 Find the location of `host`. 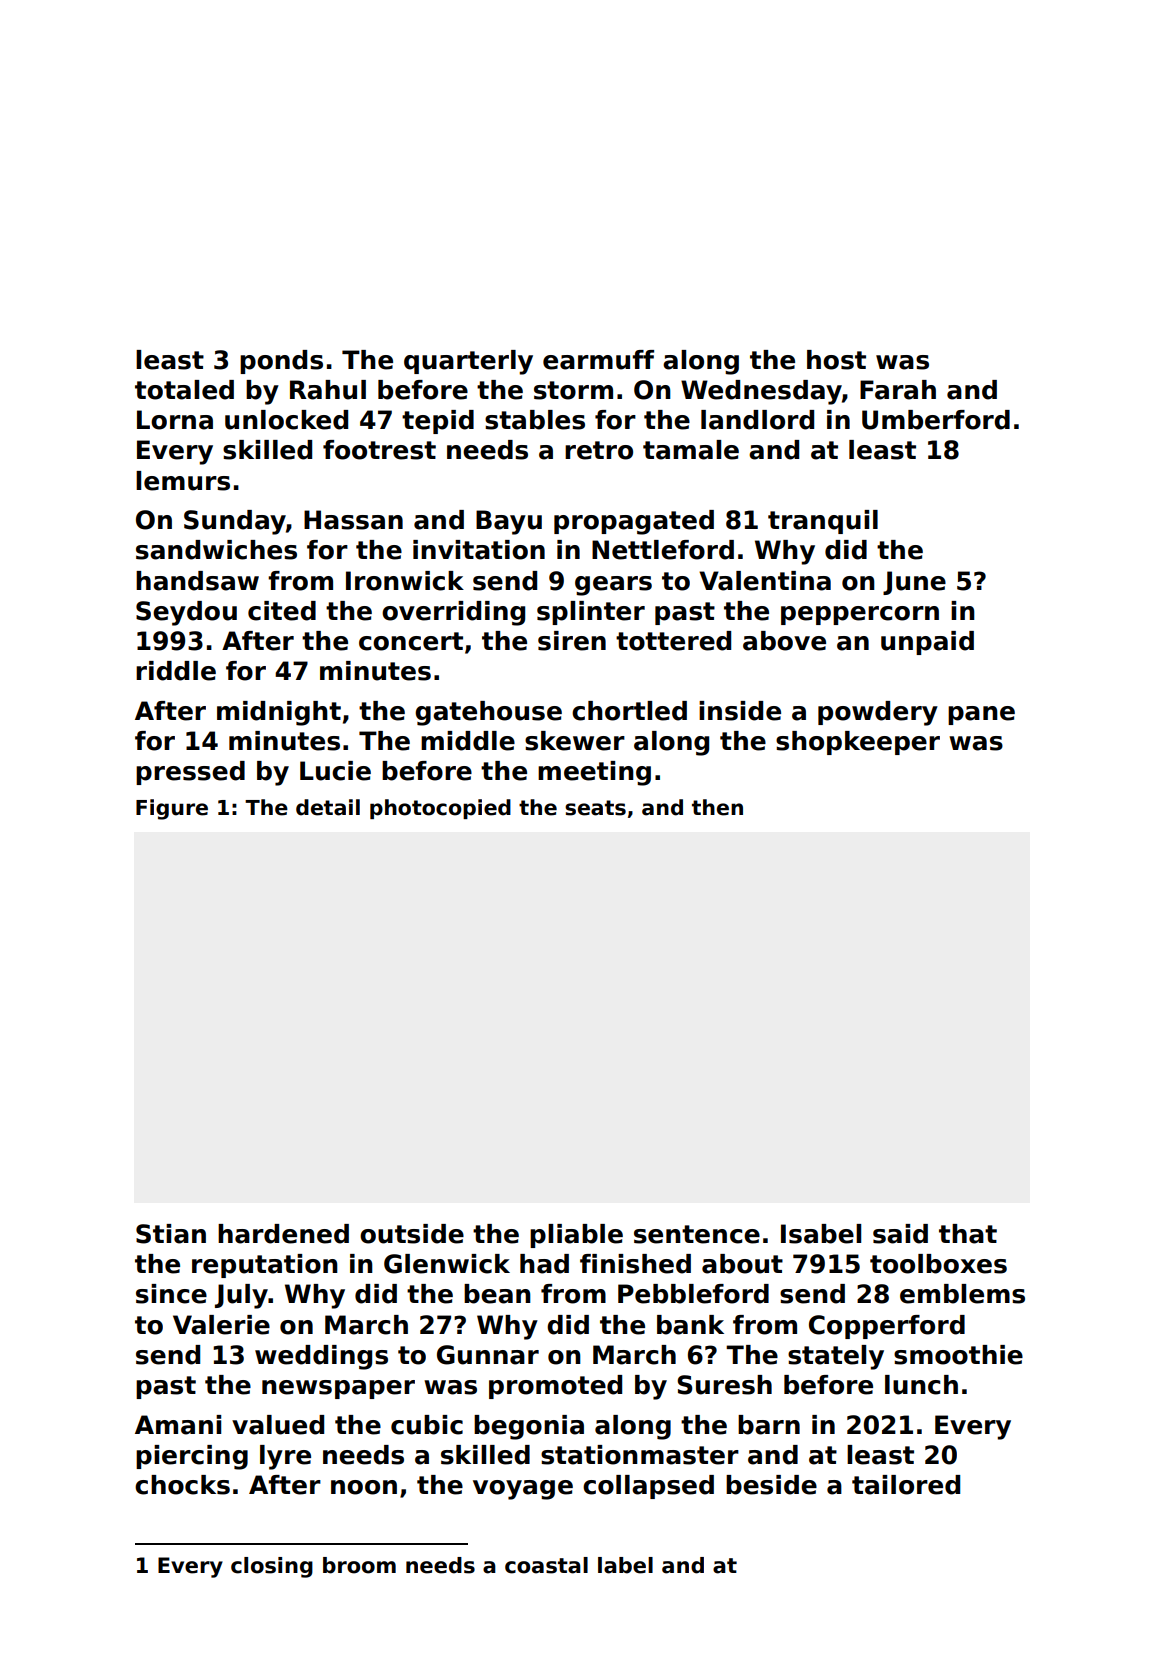

host is located at coordinates (836, 360).
